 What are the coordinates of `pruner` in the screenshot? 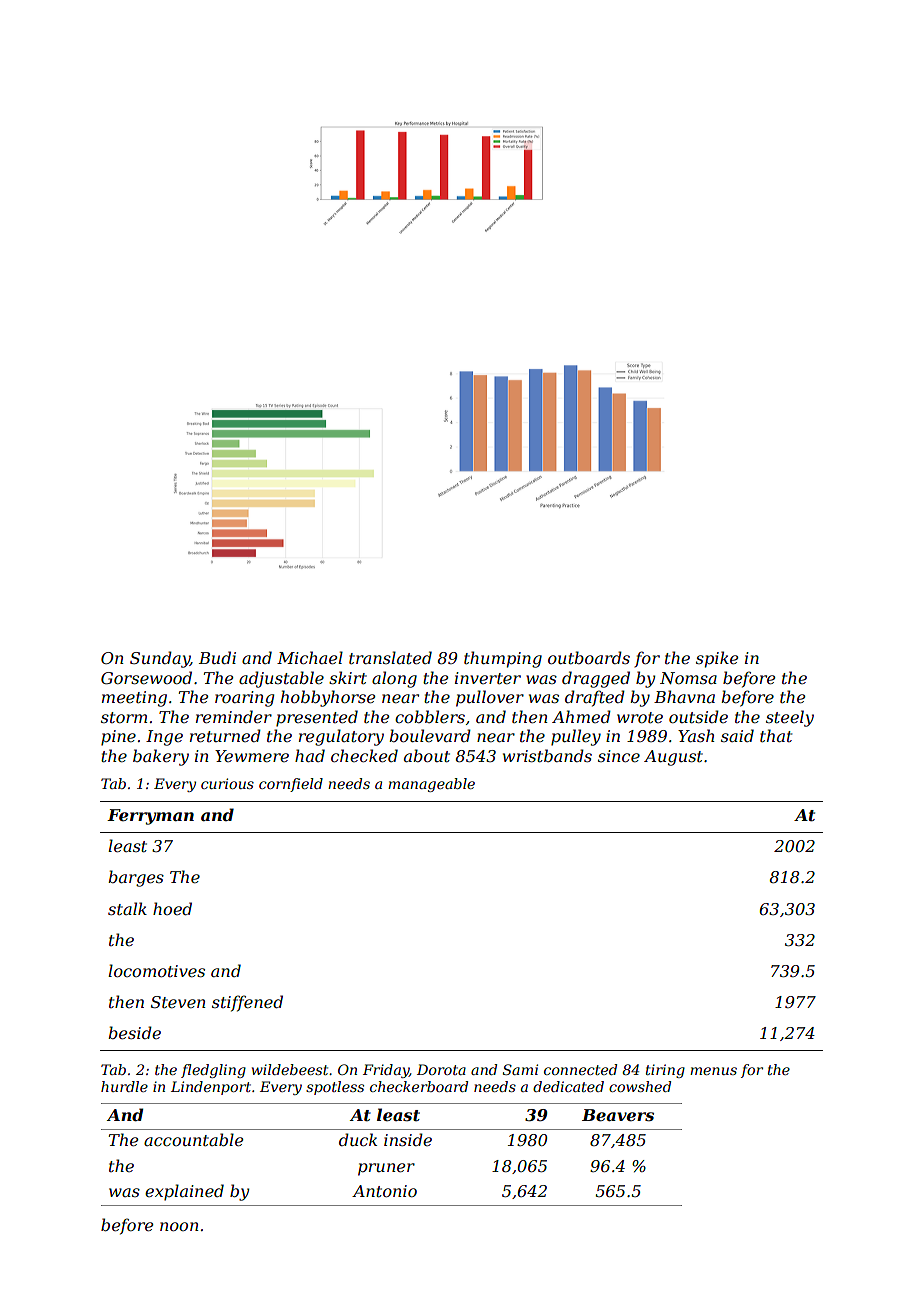 It's located at (386, 1169).
